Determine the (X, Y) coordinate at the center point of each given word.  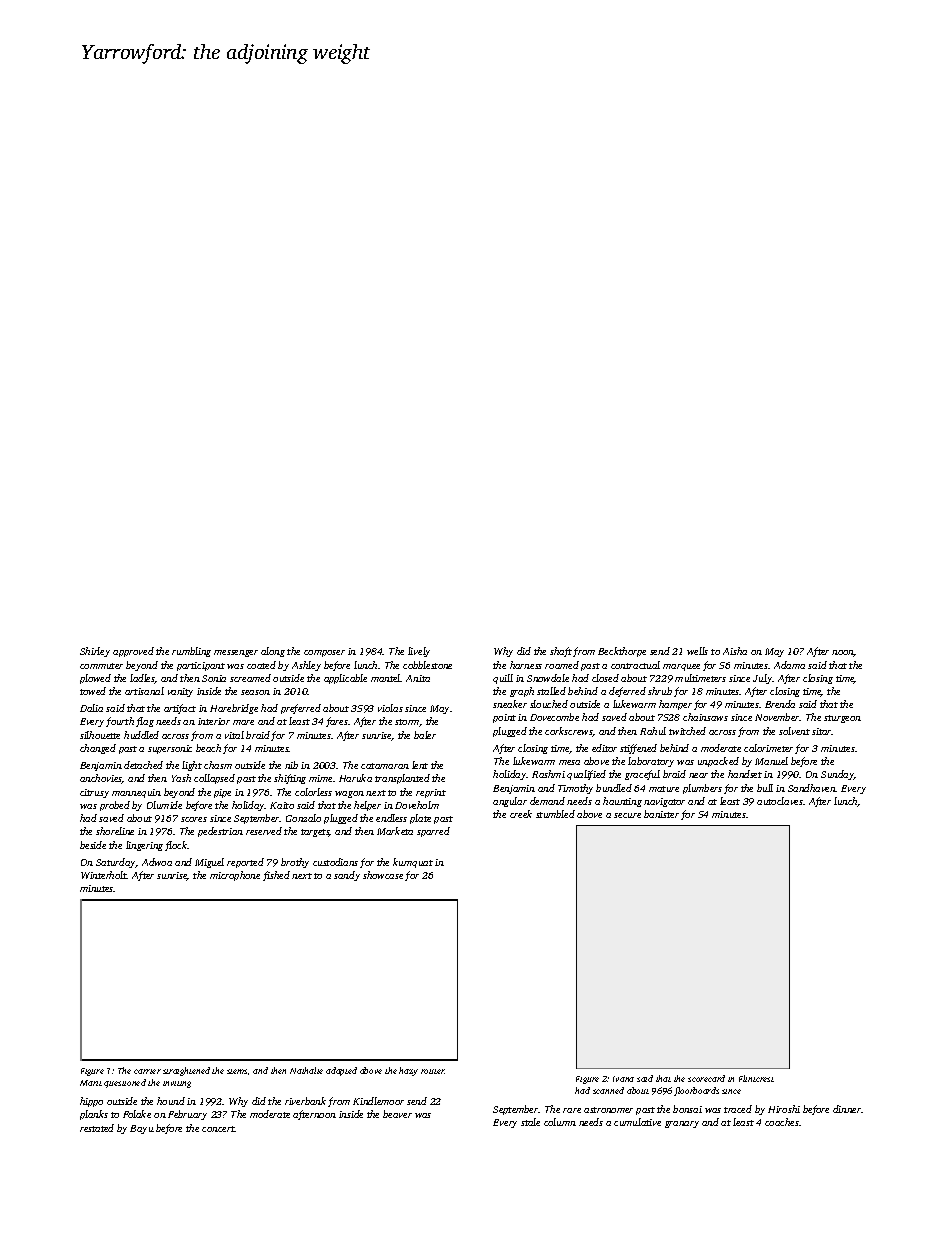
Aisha (735, 651)
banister (661, 814)
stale (530, 1122)
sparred (433, 832)
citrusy (94, 793)
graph (522, 692)
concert (218, 1129)
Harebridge (234, 709)
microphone (235, 876)
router (433, 1071)
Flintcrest (756, 1078)
